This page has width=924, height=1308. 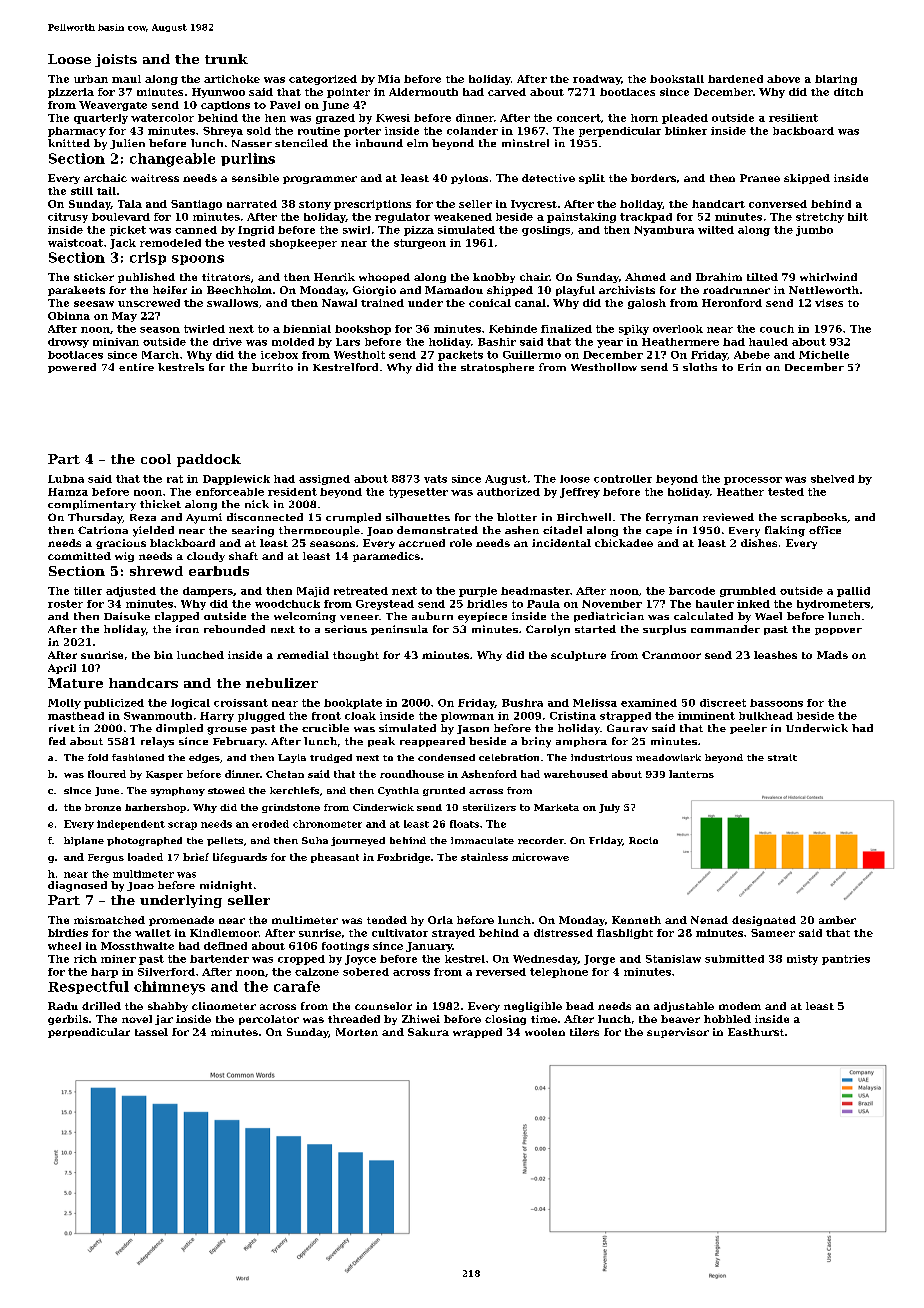 What do you see at coordinates (232, 79) in the page?
I see `artichoke` at bounding box center [232, 79].
